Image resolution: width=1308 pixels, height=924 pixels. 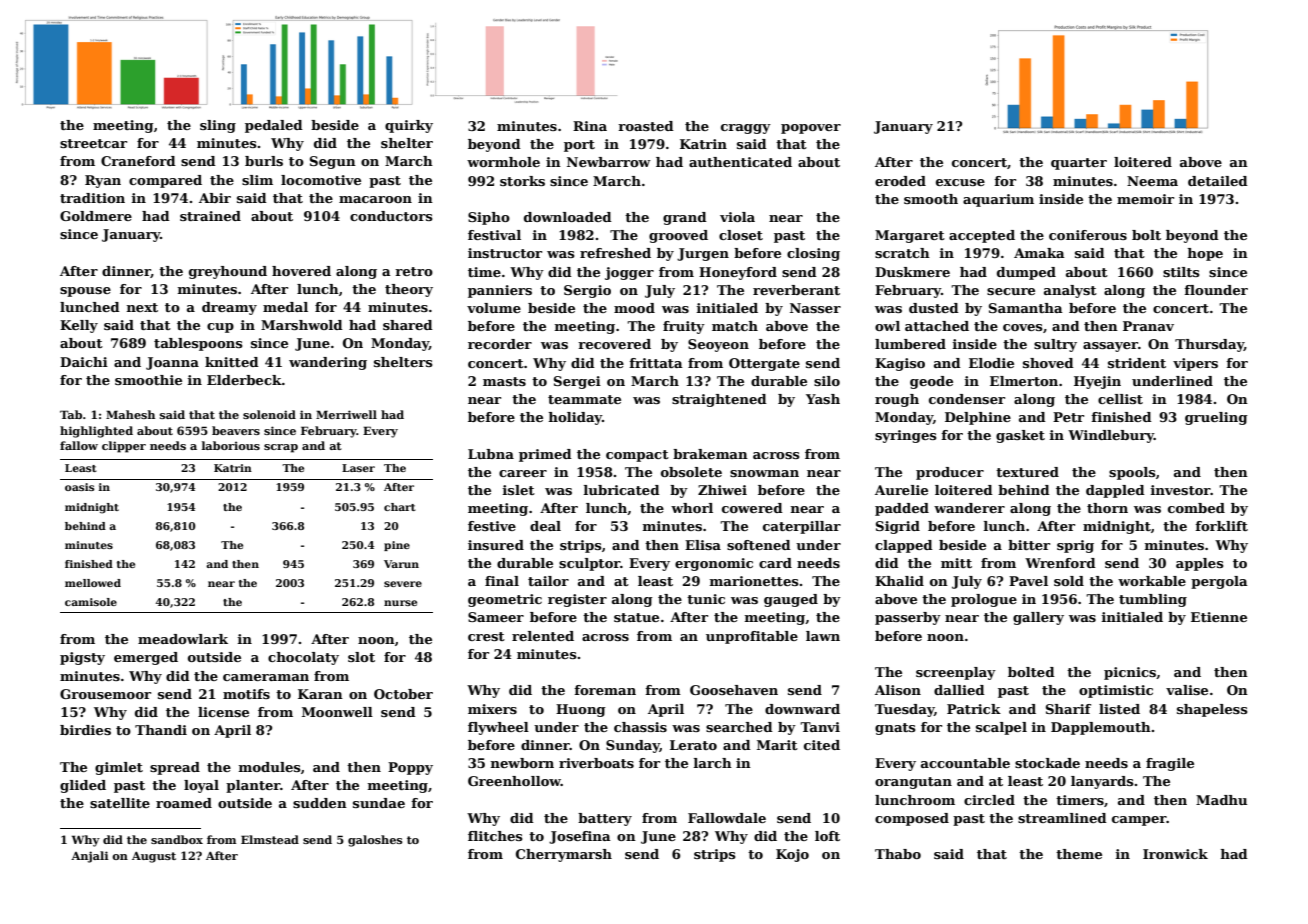 What do you see at coordinates (584, 399) in the screenshot?
I see `teammate` at bounding box center [584, 399].
